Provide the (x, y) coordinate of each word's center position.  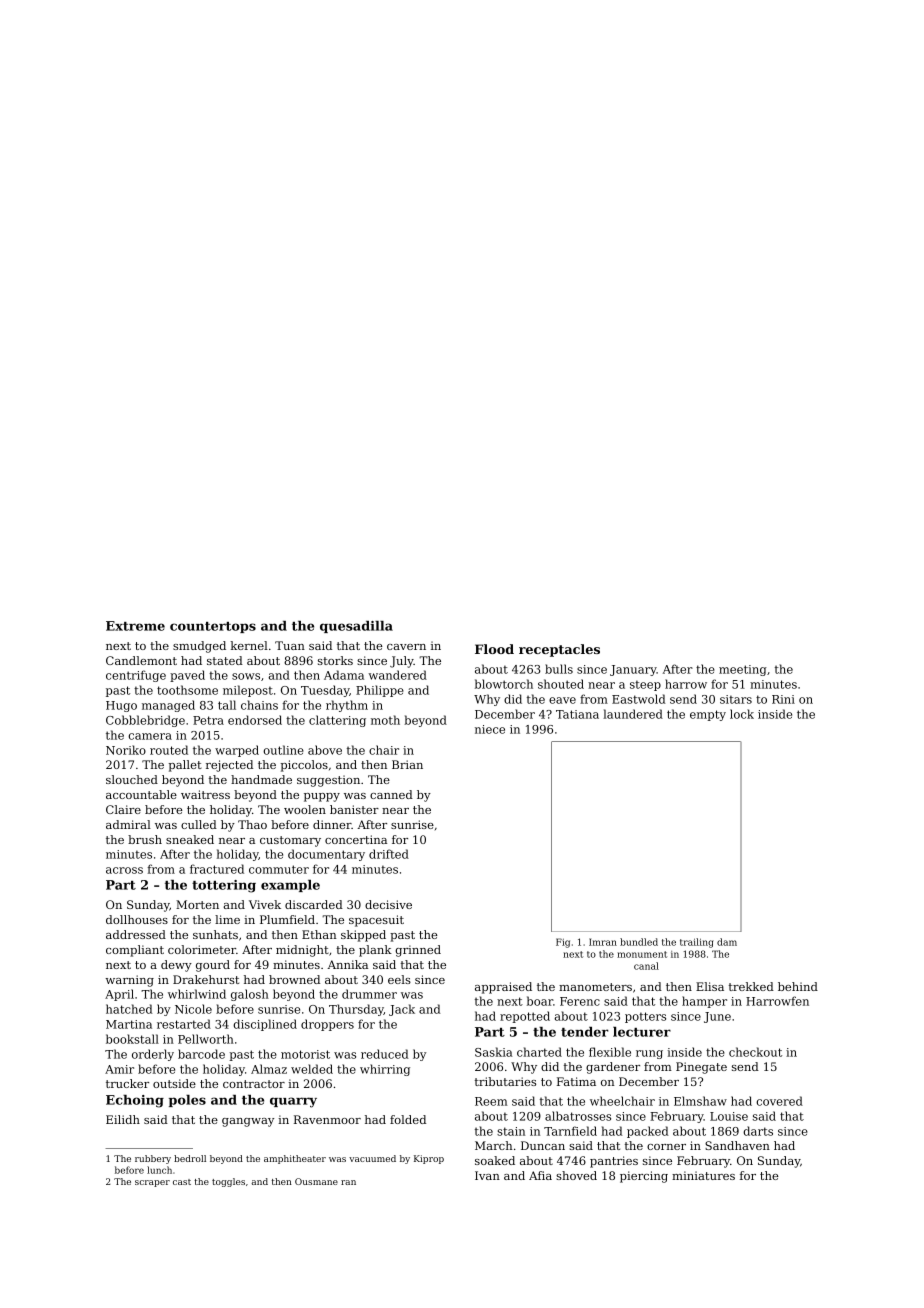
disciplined (265, 1025)
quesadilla (356, 627)
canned (391, 794)
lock (742, 714)
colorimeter (202, 949)
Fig (563, 943)
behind (798, 986)
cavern (406, 647)
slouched (132, 779)
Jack (402, 1010)
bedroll (190, 1158)
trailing (697, 943)
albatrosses (578, 1116)
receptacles (559, 650)
